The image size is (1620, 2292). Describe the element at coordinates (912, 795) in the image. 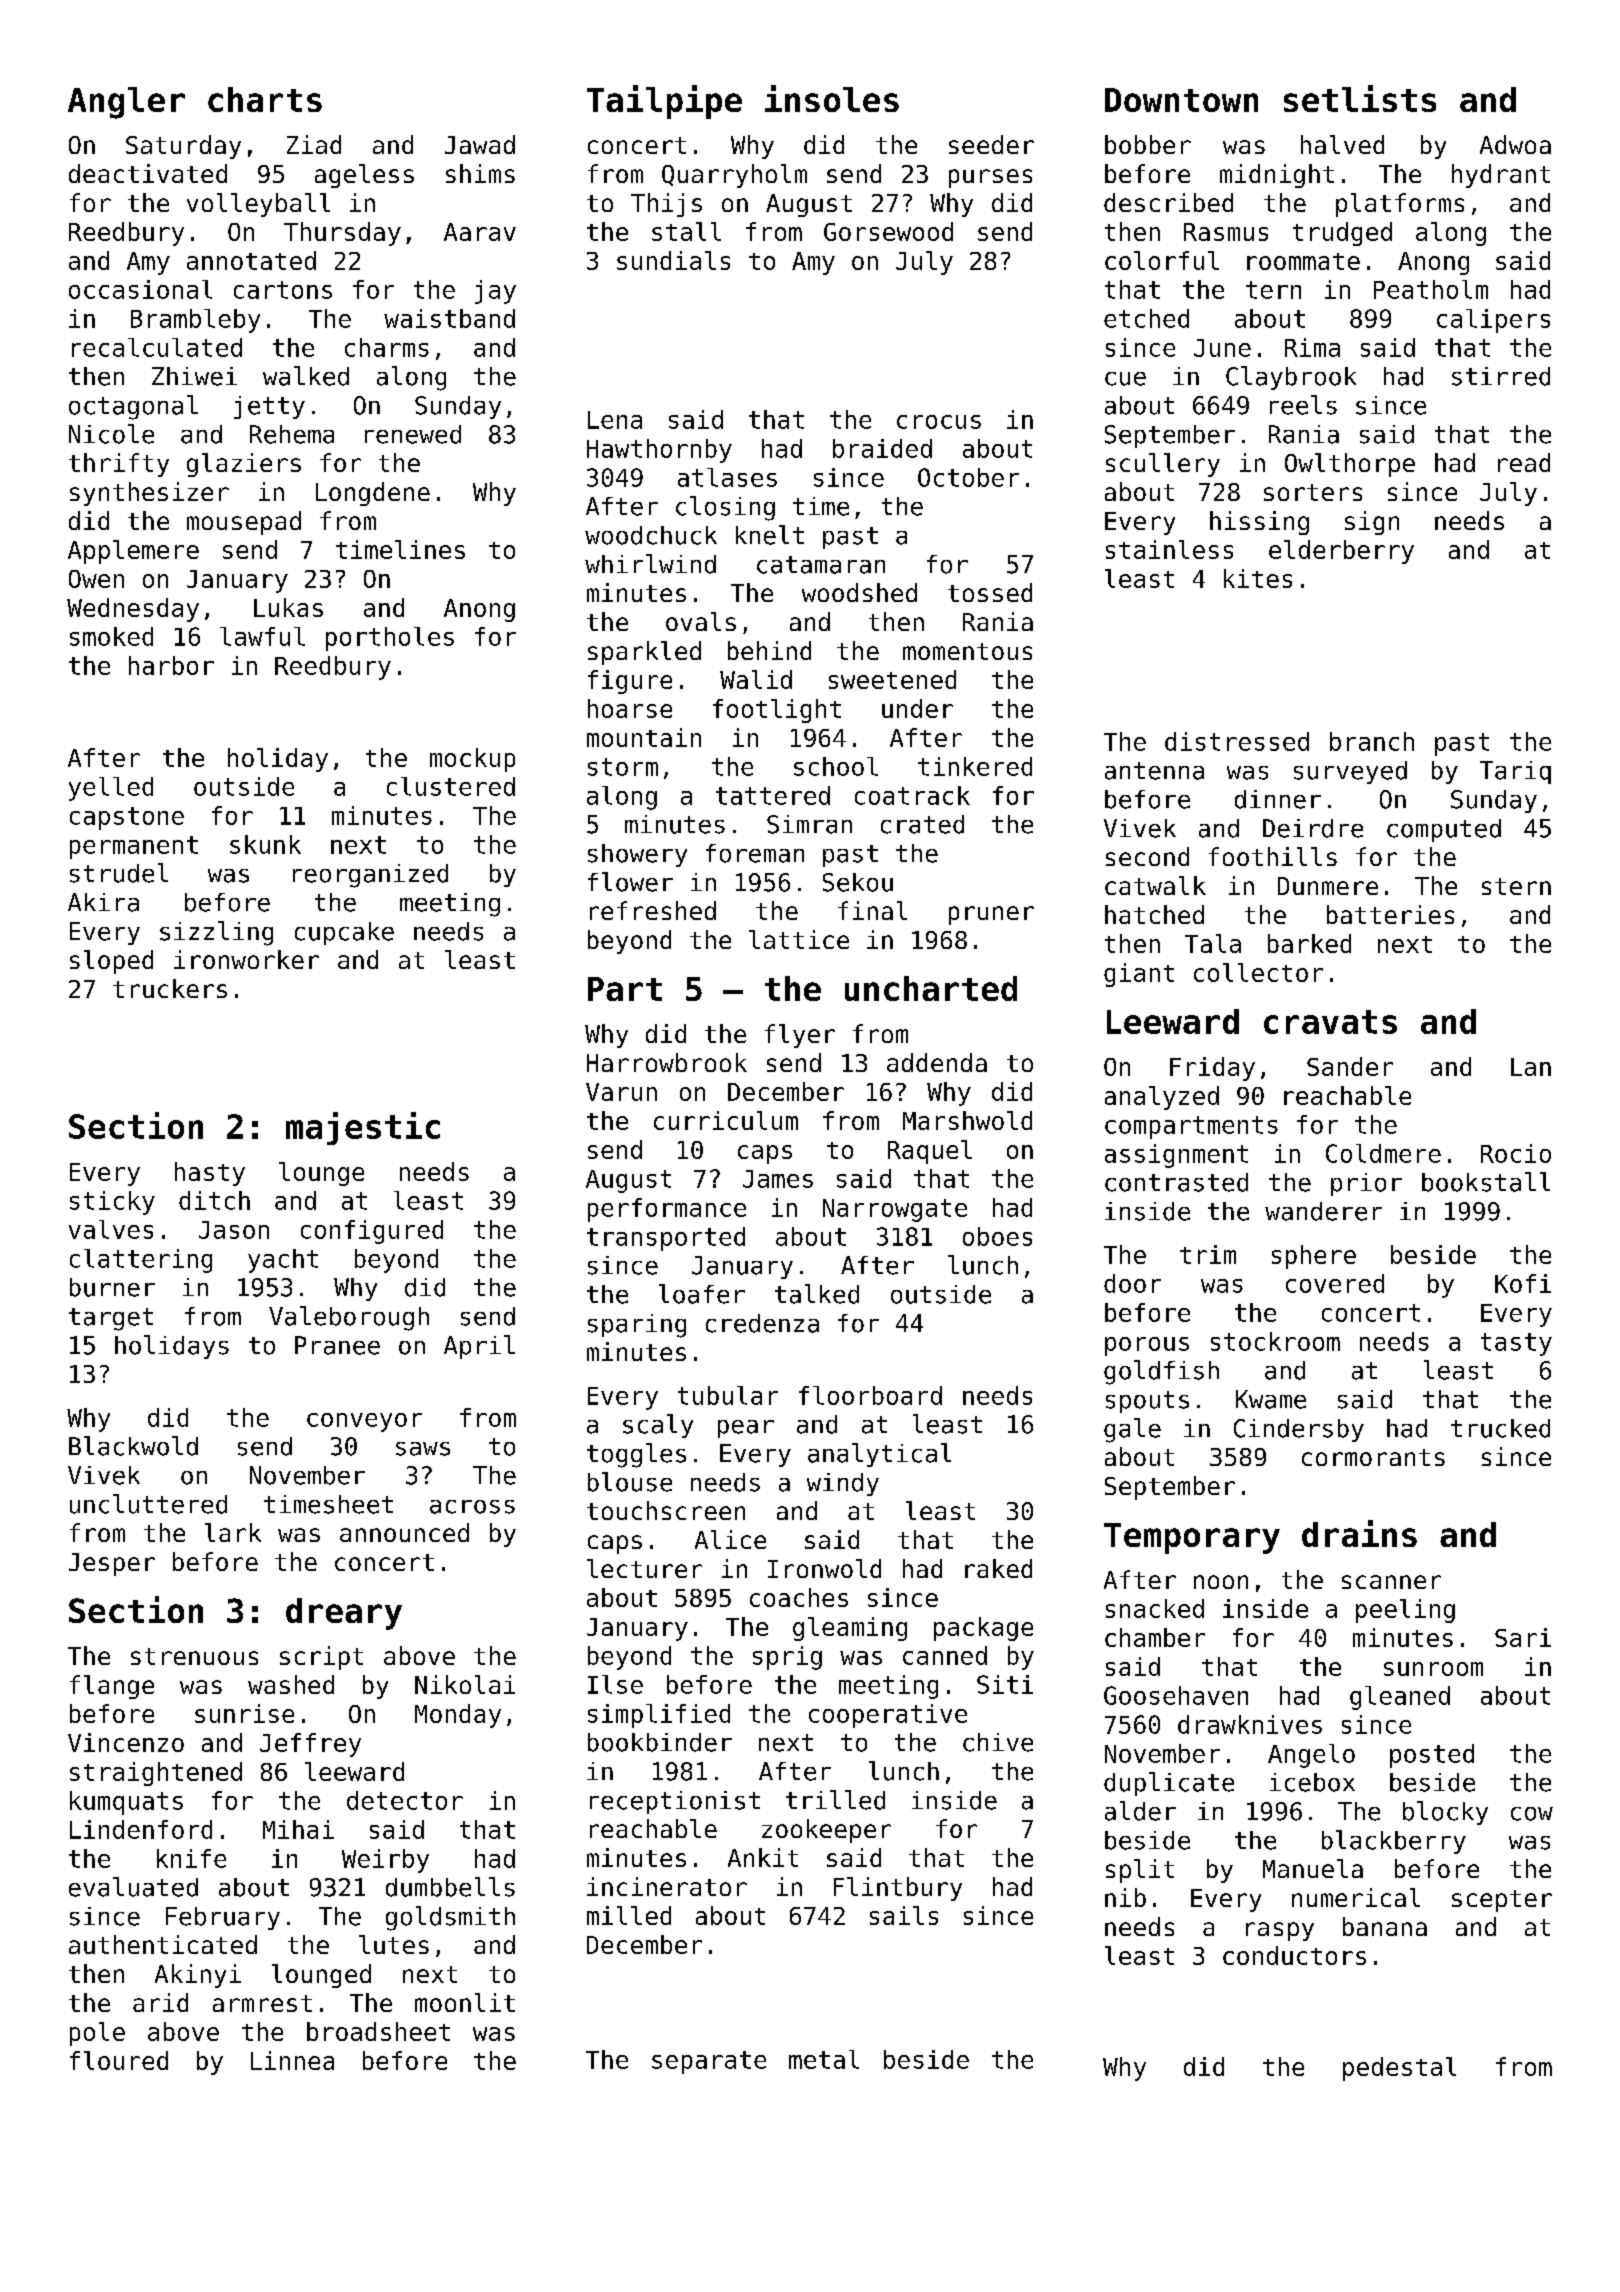

I see `coatrack` at that location.
